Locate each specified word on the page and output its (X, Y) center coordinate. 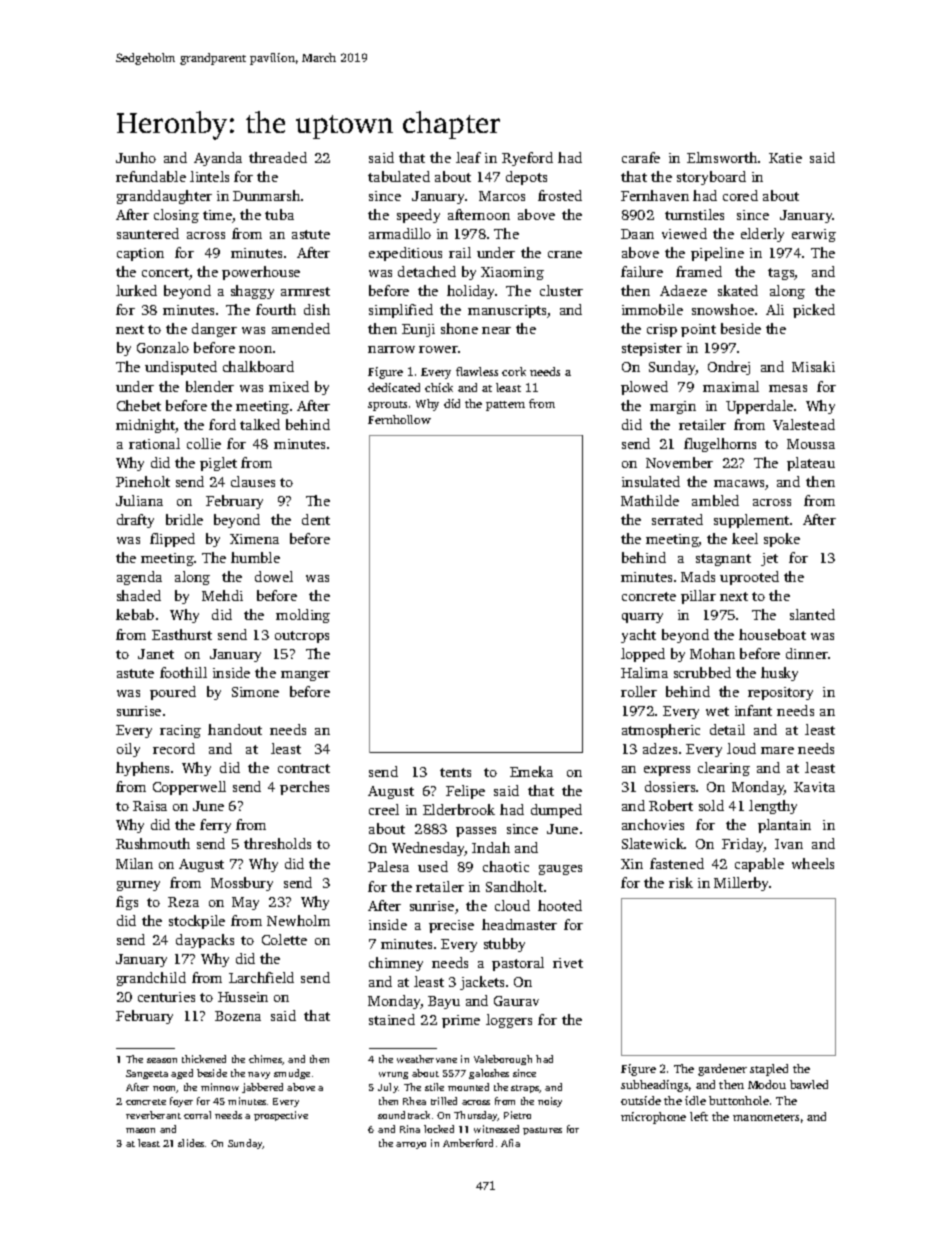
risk (681, 882)
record (174, 748)
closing (176, 216)
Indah (491, 847)
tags (781, 274)
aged (182, 1074)
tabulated (399, 176)
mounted (468, 1087)
